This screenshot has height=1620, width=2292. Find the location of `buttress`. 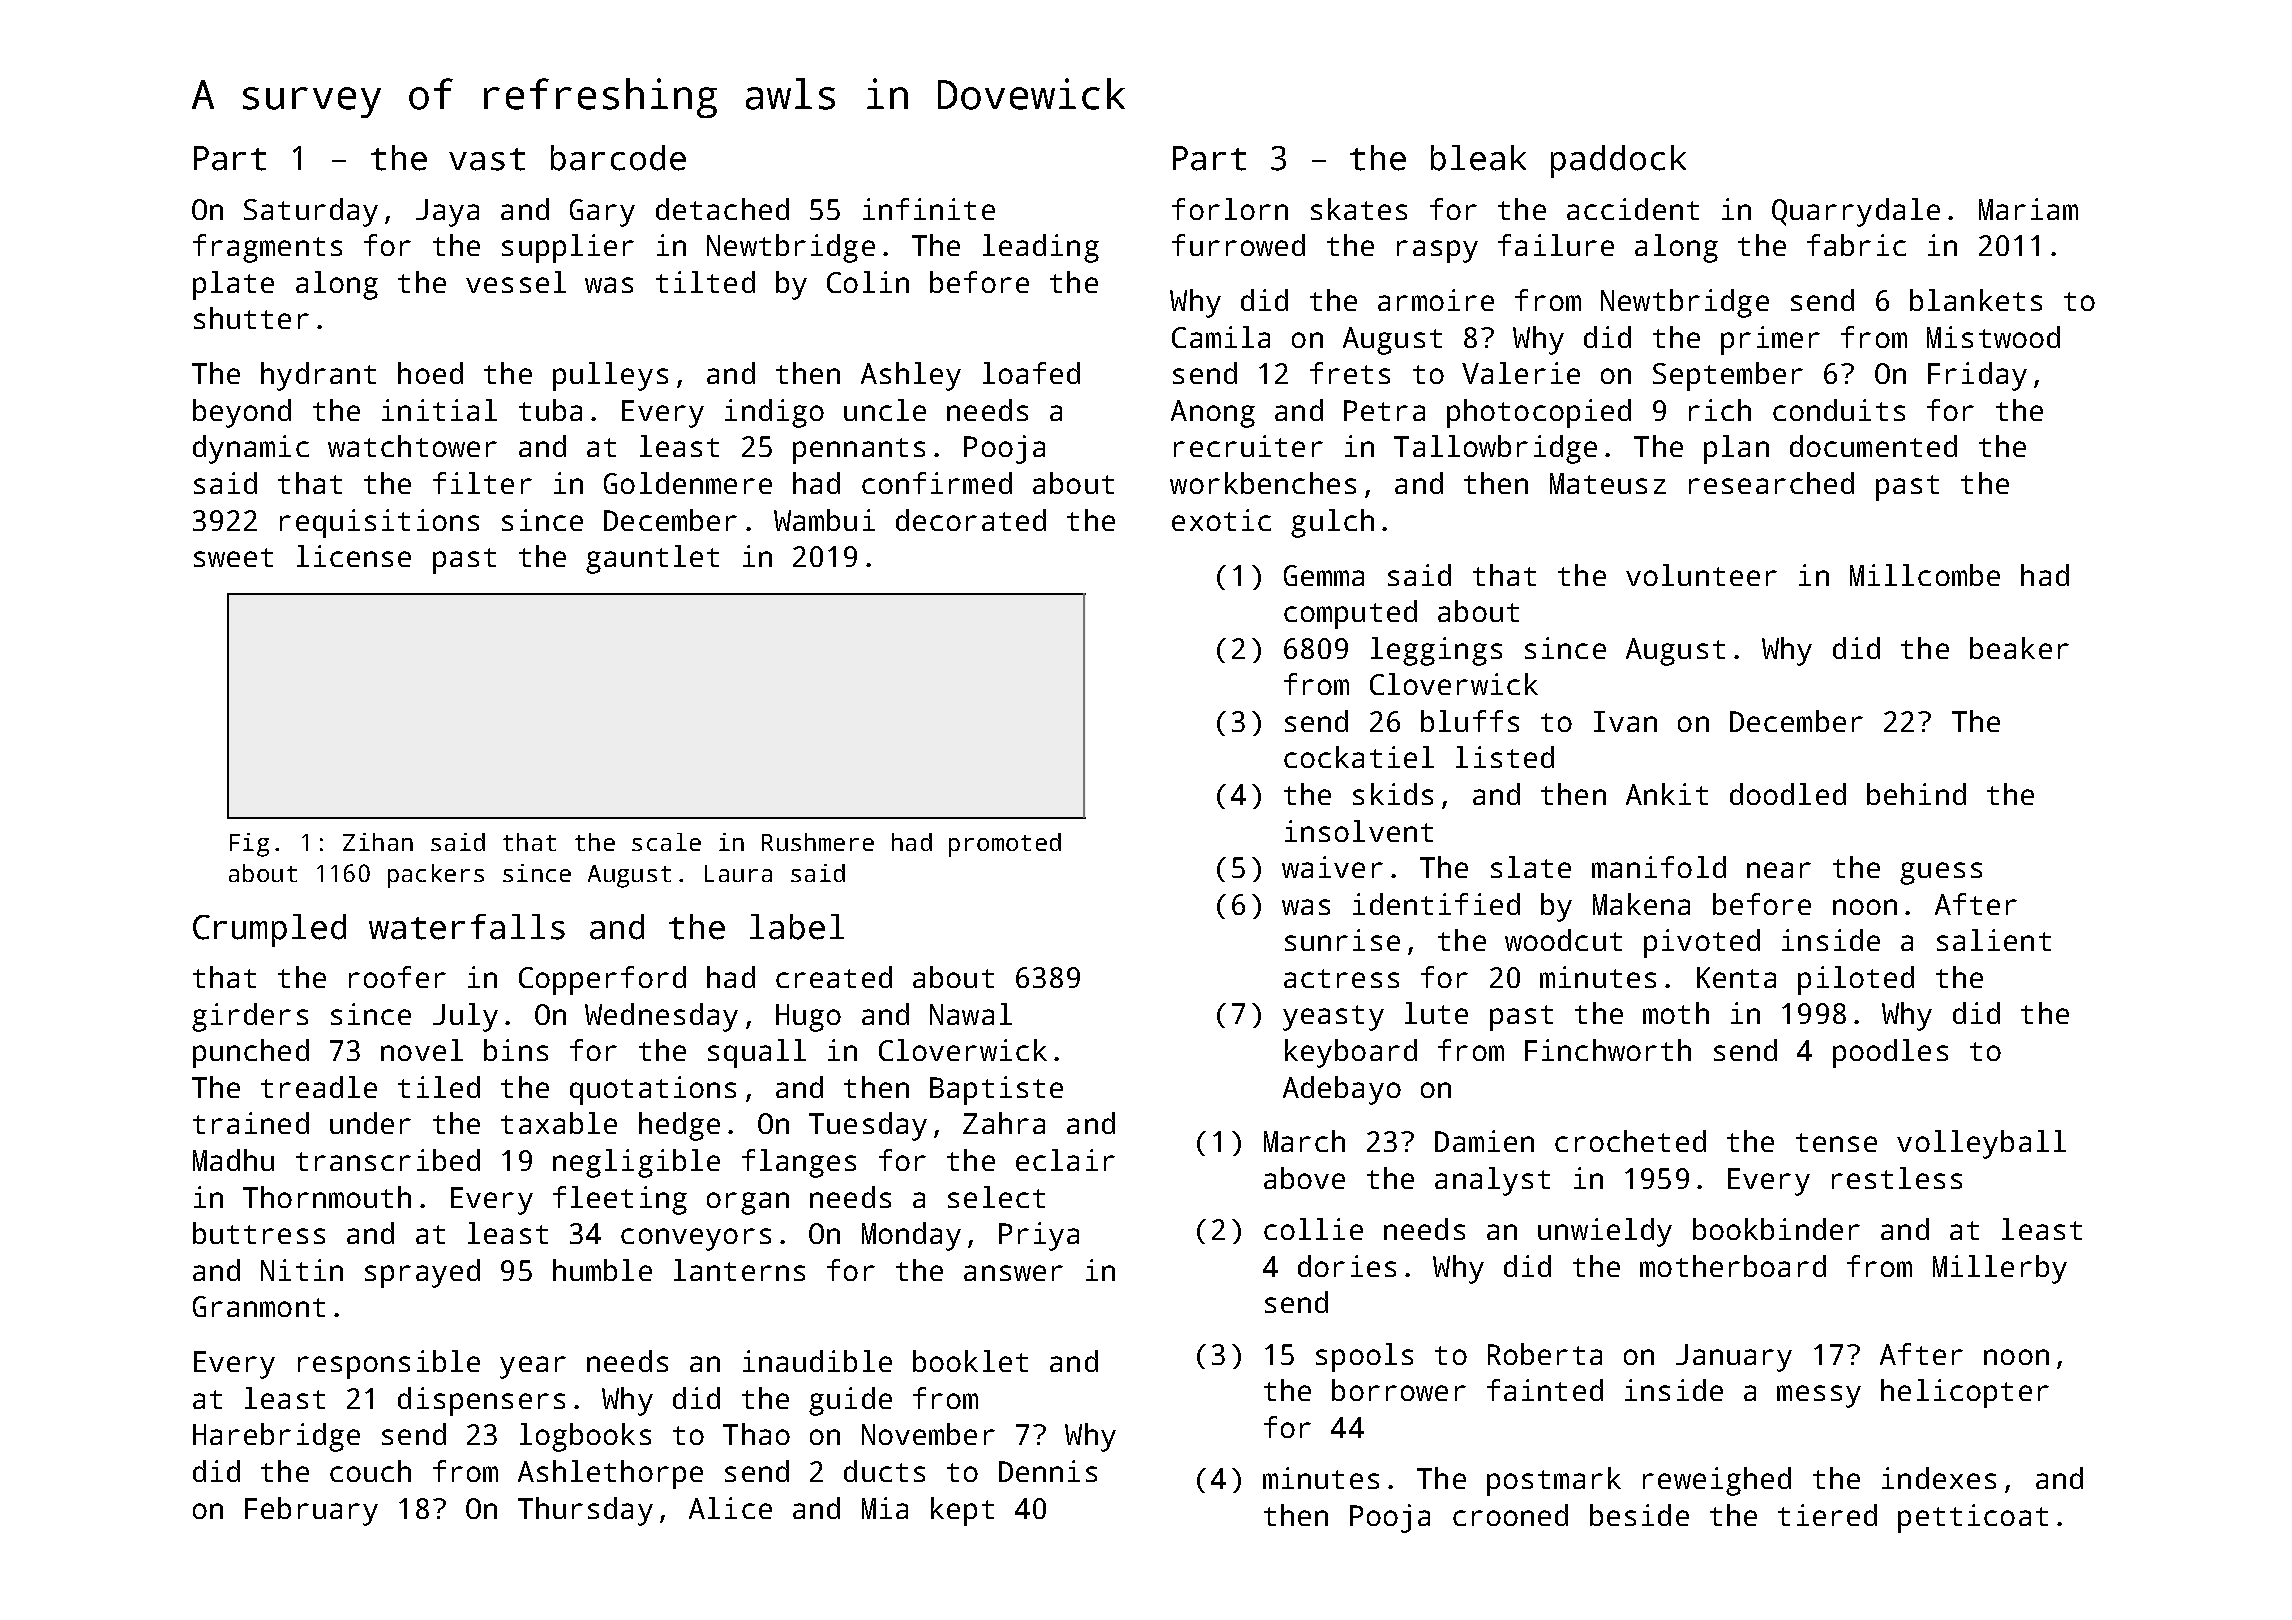

buttress is located at coordinates (259, 1233).
